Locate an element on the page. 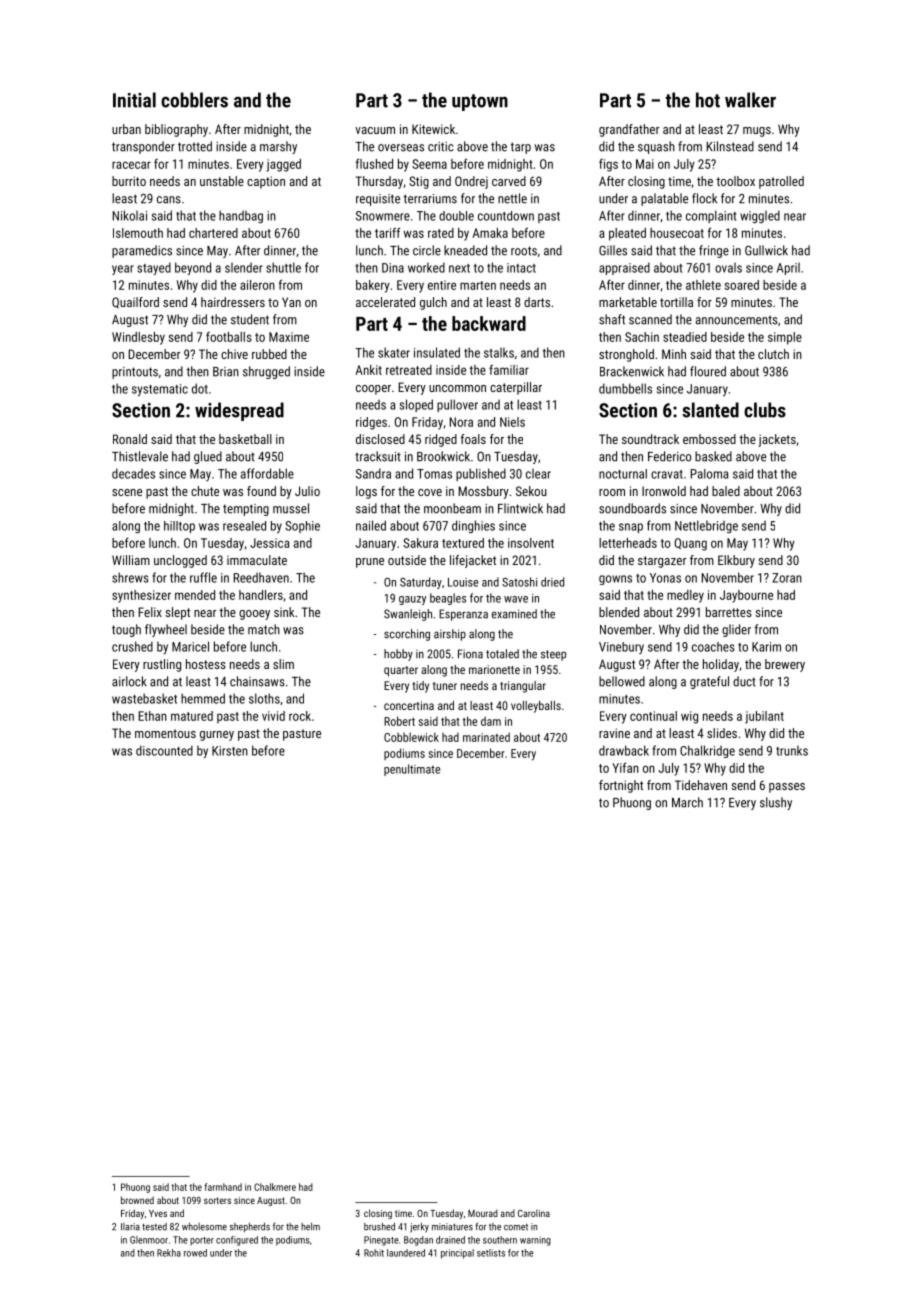 The height and width of the page is (1308, 924). year is located at coordinates (123, 270).
